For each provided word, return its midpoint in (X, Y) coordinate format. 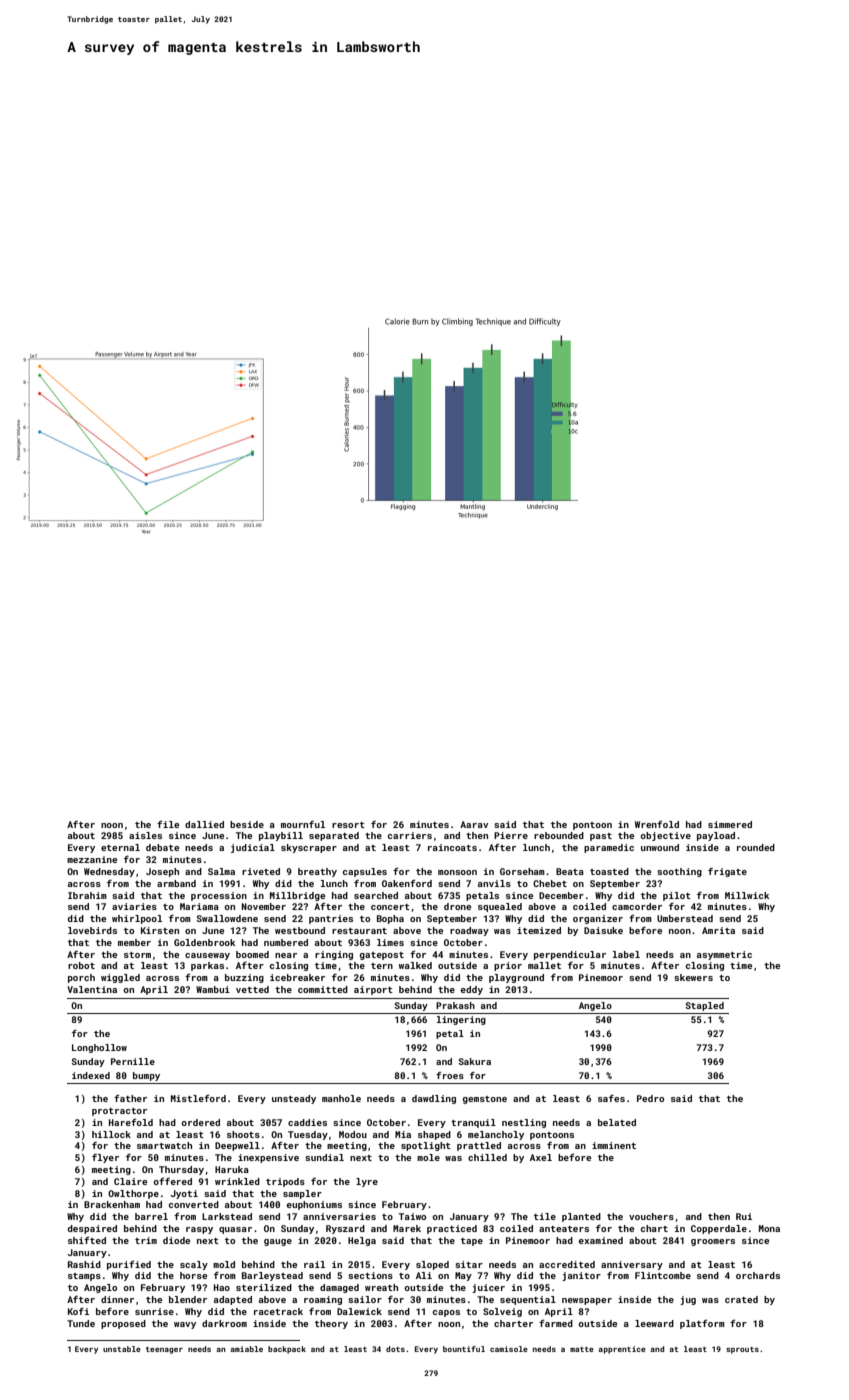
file (168, 824)
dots (395, 1349)
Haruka (232, 1169)
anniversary (632, 1265)
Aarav (474, 824)
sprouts (742, 1350)
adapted (233, 1300)
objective (665, 836)
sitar (469, 1264)
